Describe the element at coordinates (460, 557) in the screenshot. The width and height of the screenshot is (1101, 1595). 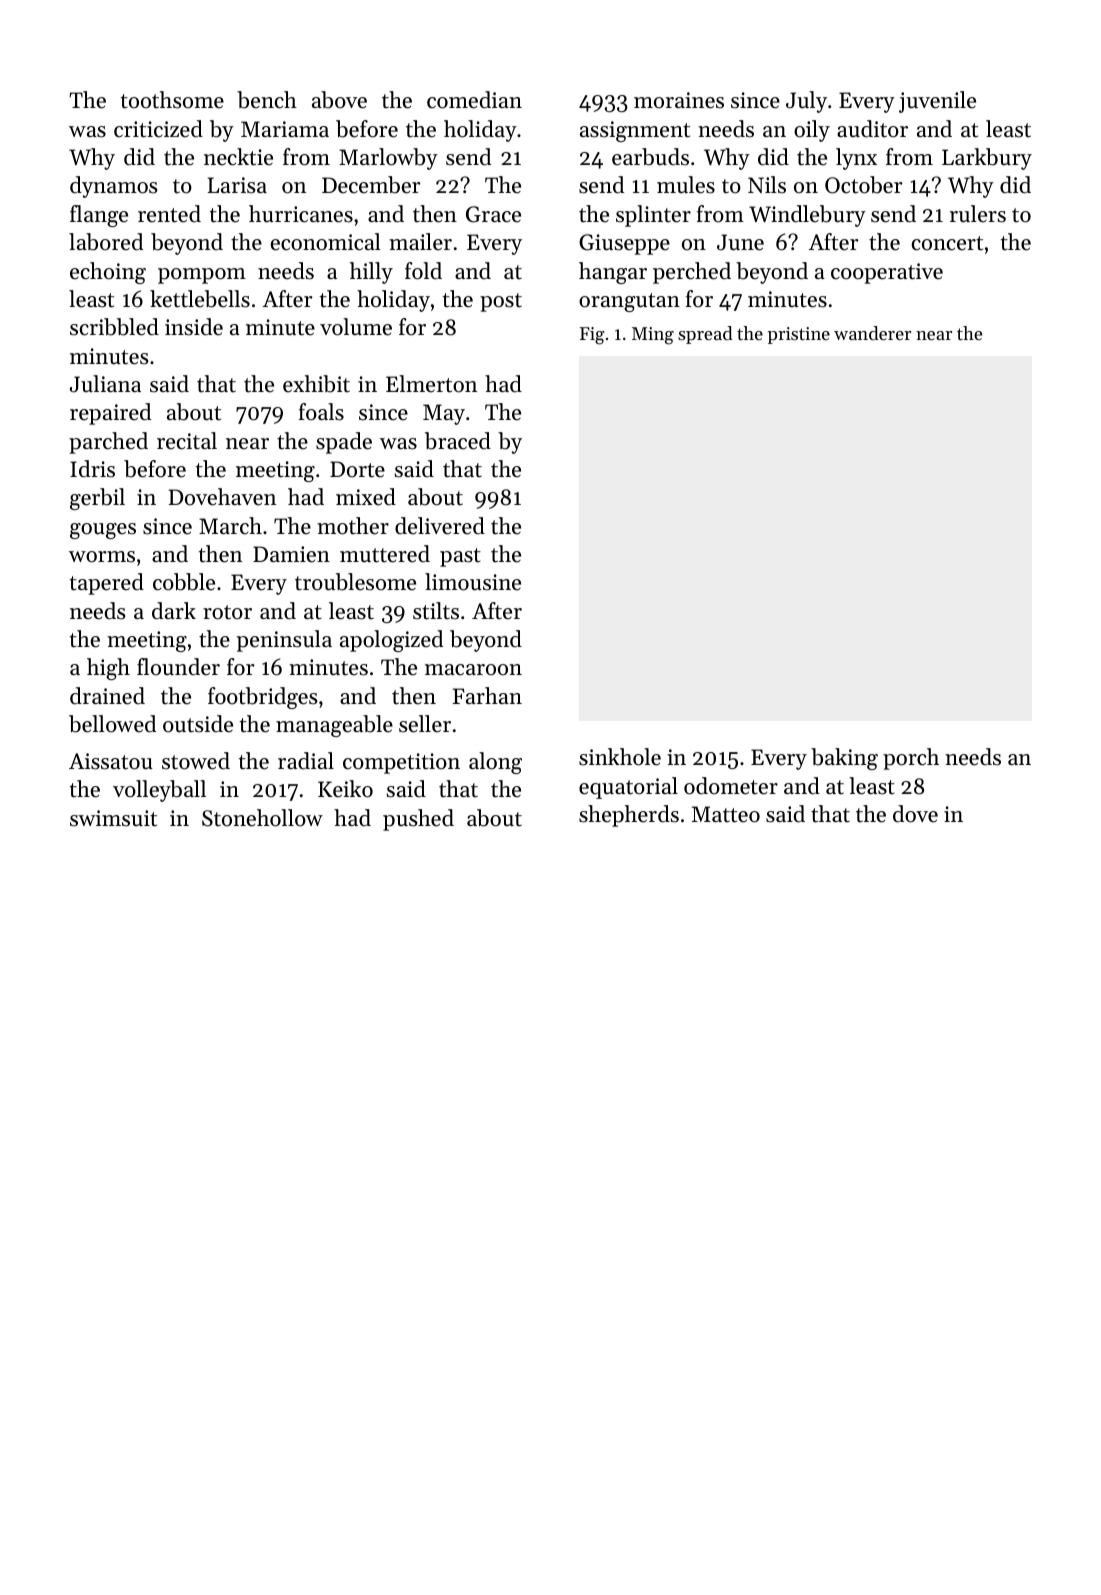
I see `past` at that location.
